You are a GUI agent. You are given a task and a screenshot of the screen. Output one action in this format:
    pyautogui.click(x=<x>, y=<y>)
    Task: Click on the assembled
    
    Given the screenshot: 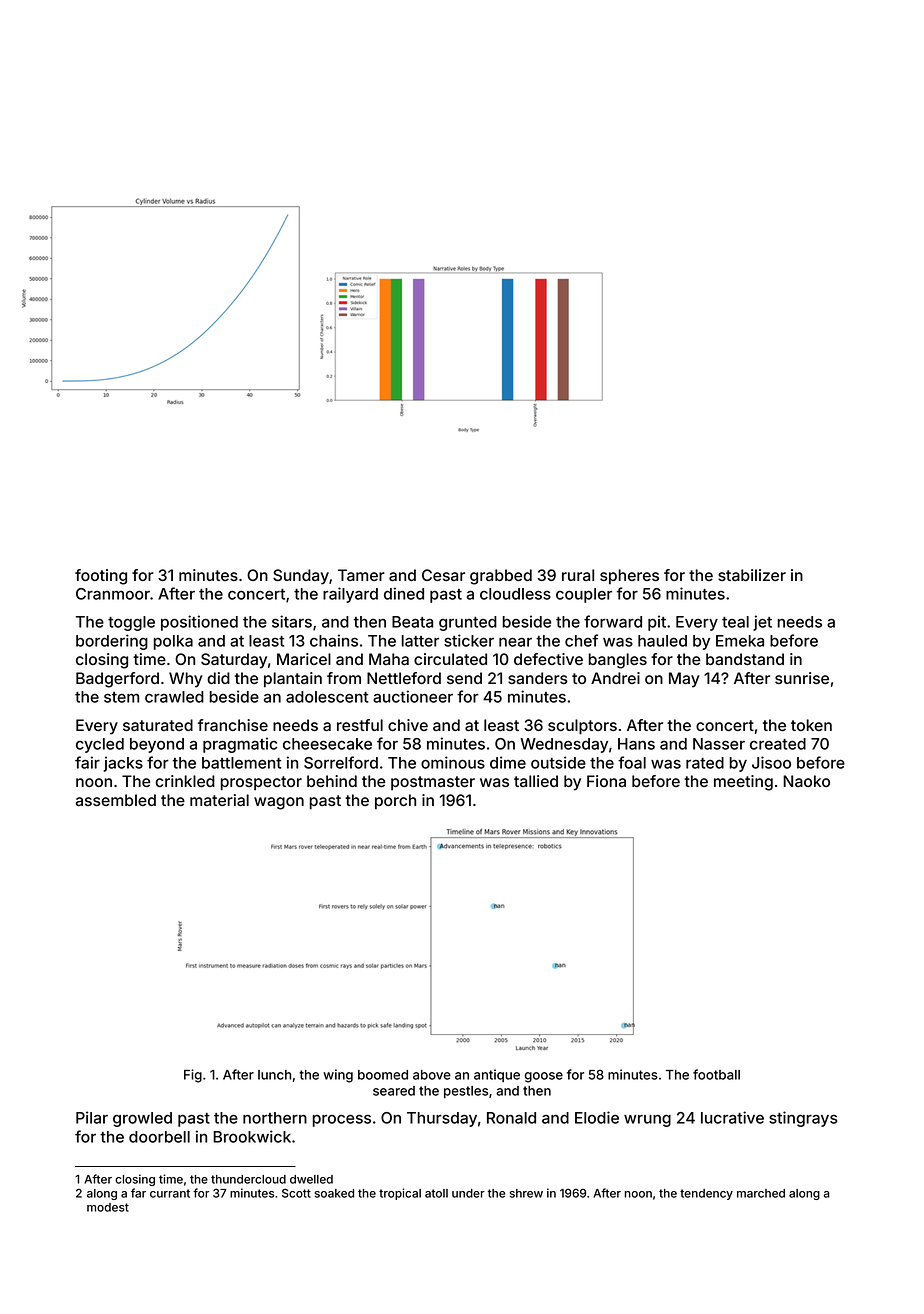 What is the action you would take?
    pyautogui.click(x=116, y=800)
